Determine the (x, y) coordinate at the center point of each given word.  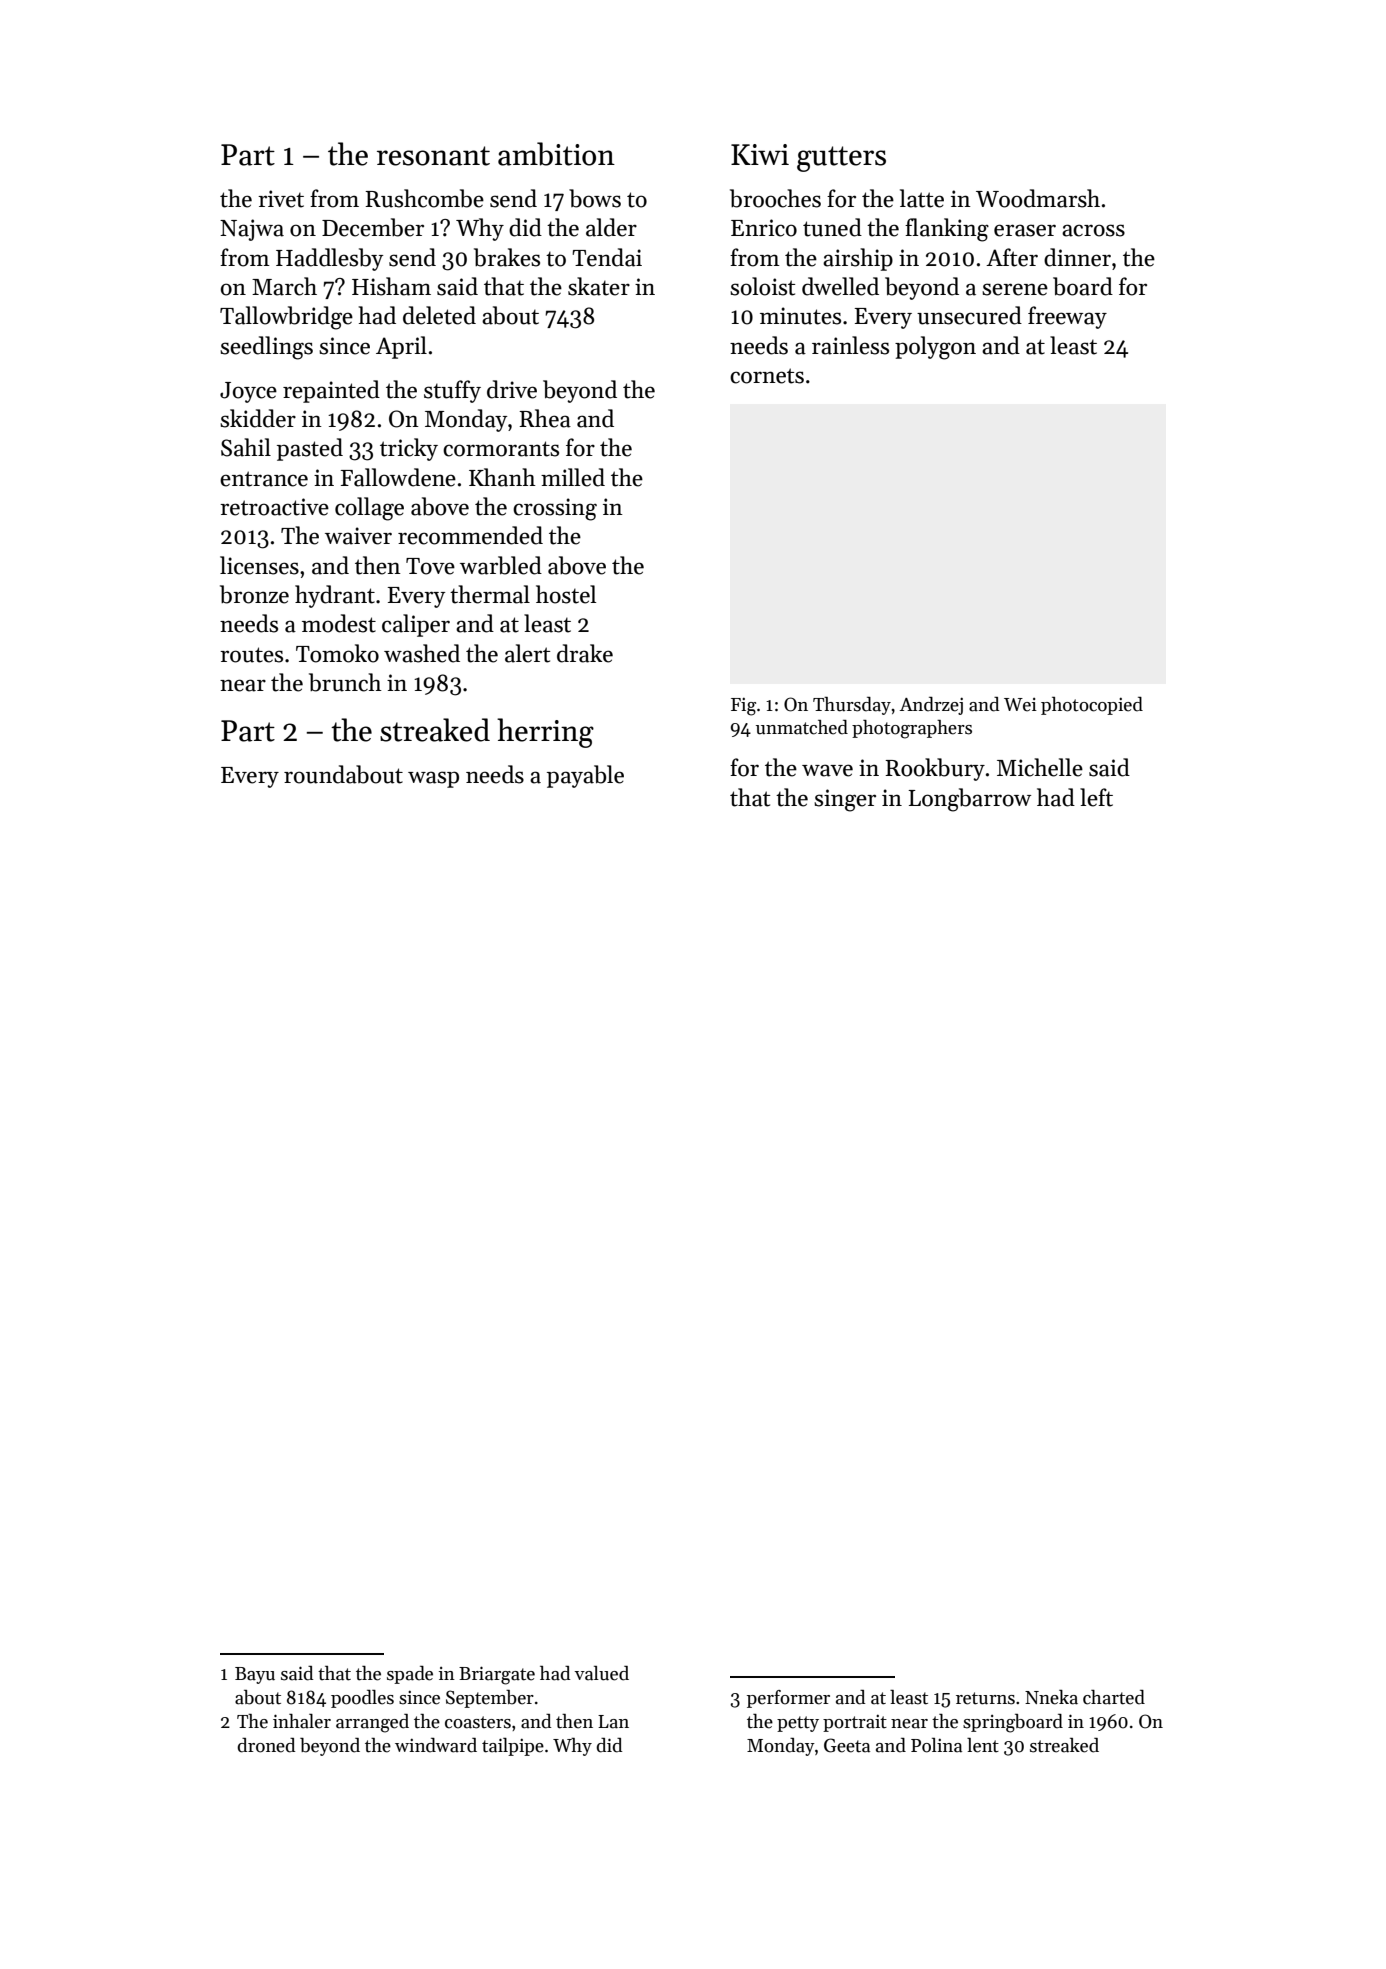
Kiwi (760, 154)
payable (585, 776)
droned (266, 1745)
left (1096, 797)
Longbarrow (969, 800)
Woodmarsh (1038, 198)
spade (410, 1675)
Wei (1020, 705)
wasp (433, 779)
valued (601, 1673)
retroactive (274, 507)
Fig (743, 707)
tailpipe (513, 1747)
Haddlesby (329, 259)
